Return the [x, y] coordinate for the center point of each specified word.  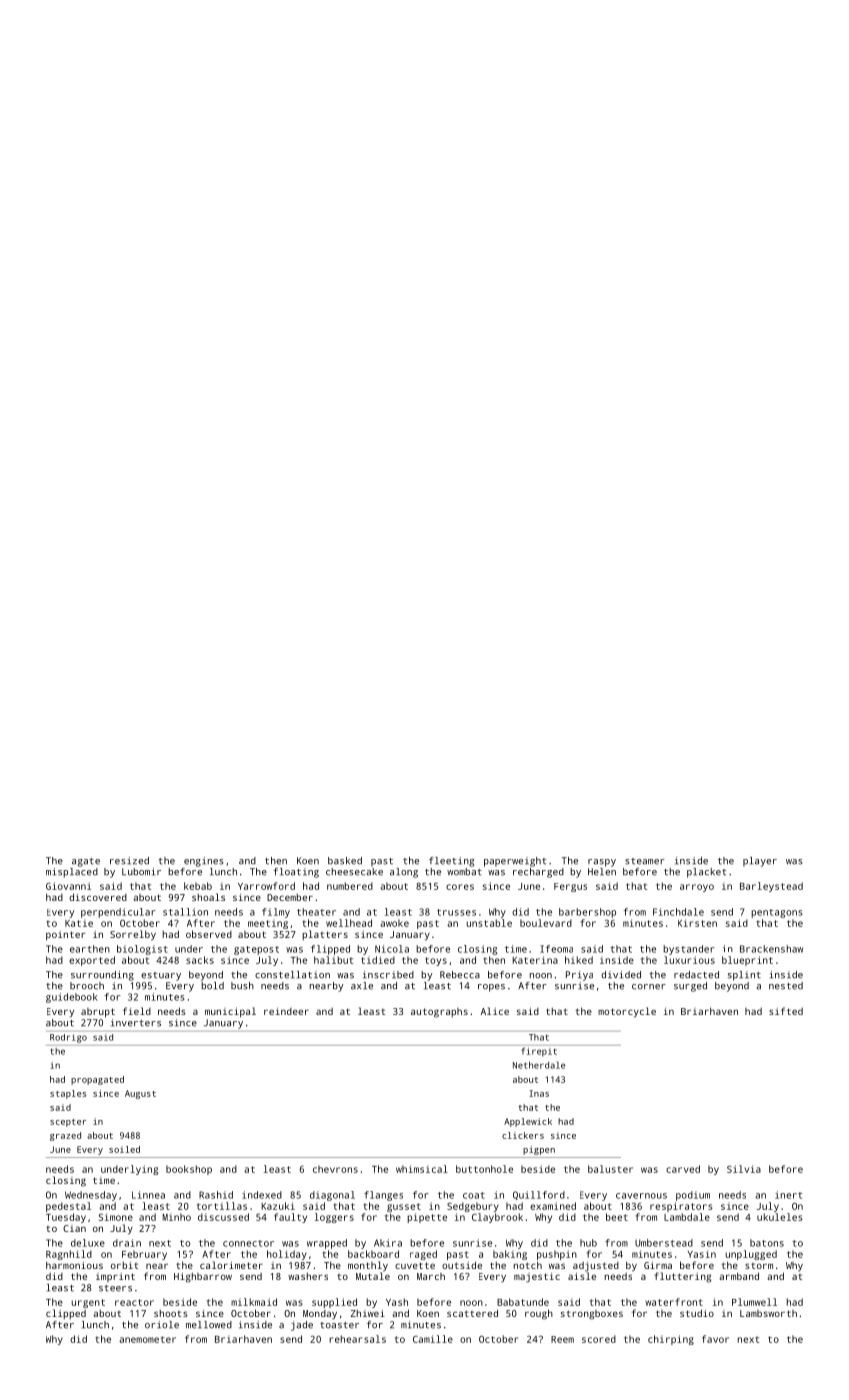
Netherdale [539, 1065]
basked [345, 861]
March [431, 1276]
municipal [230, 1012]
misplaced [72, 873]
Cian [74, 1228]
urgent [88, 1303]
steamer [645, 861]
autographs [439, 1013]
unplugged [751, 1255]
